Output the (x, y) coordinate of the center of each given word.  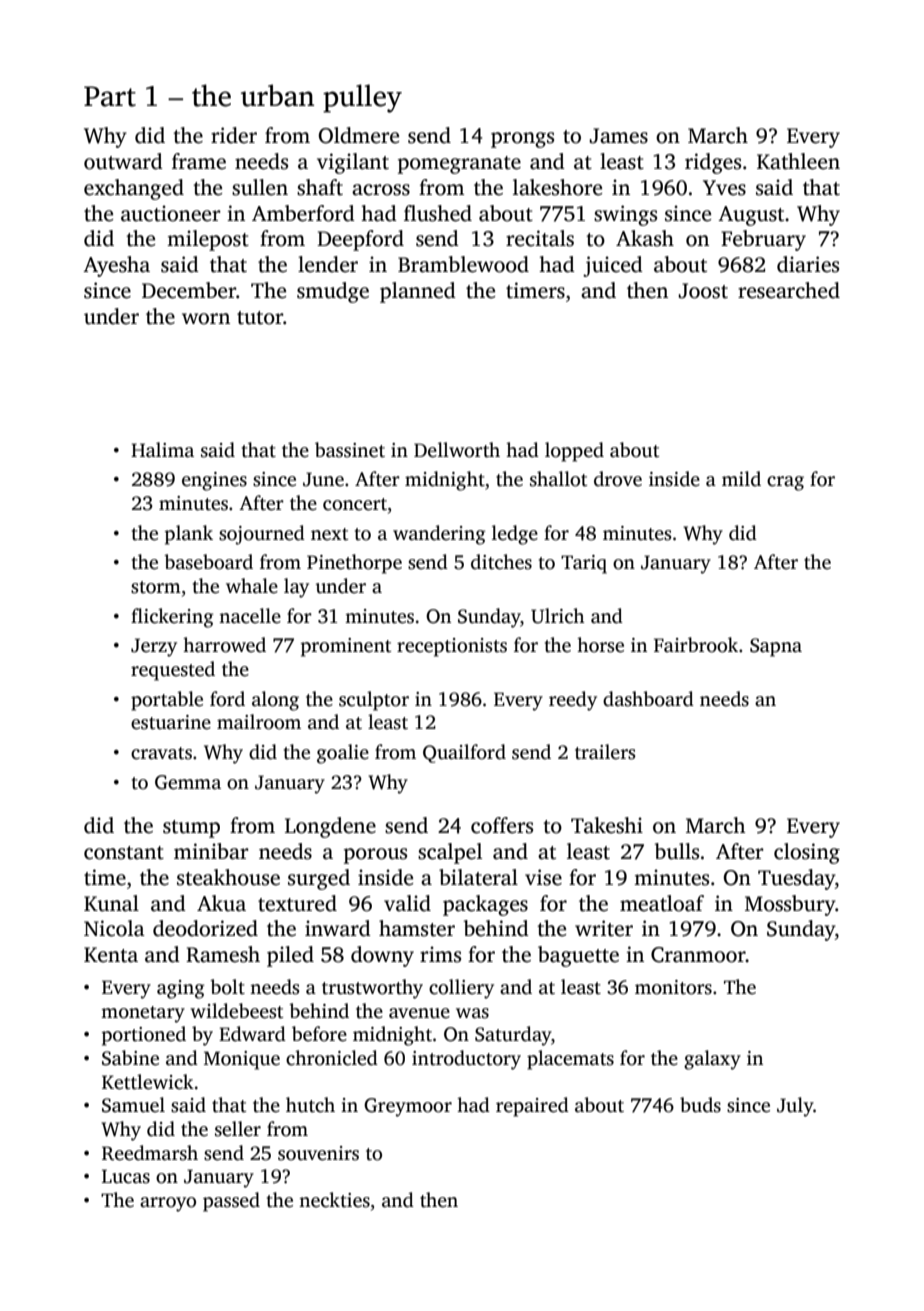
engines (214, 481)
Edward (252, 1034)
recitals (540, 238)
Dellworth (457, 450)
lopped (574, 452)
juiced (613, 266)
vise (543, 877)
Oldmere (359, 135)
